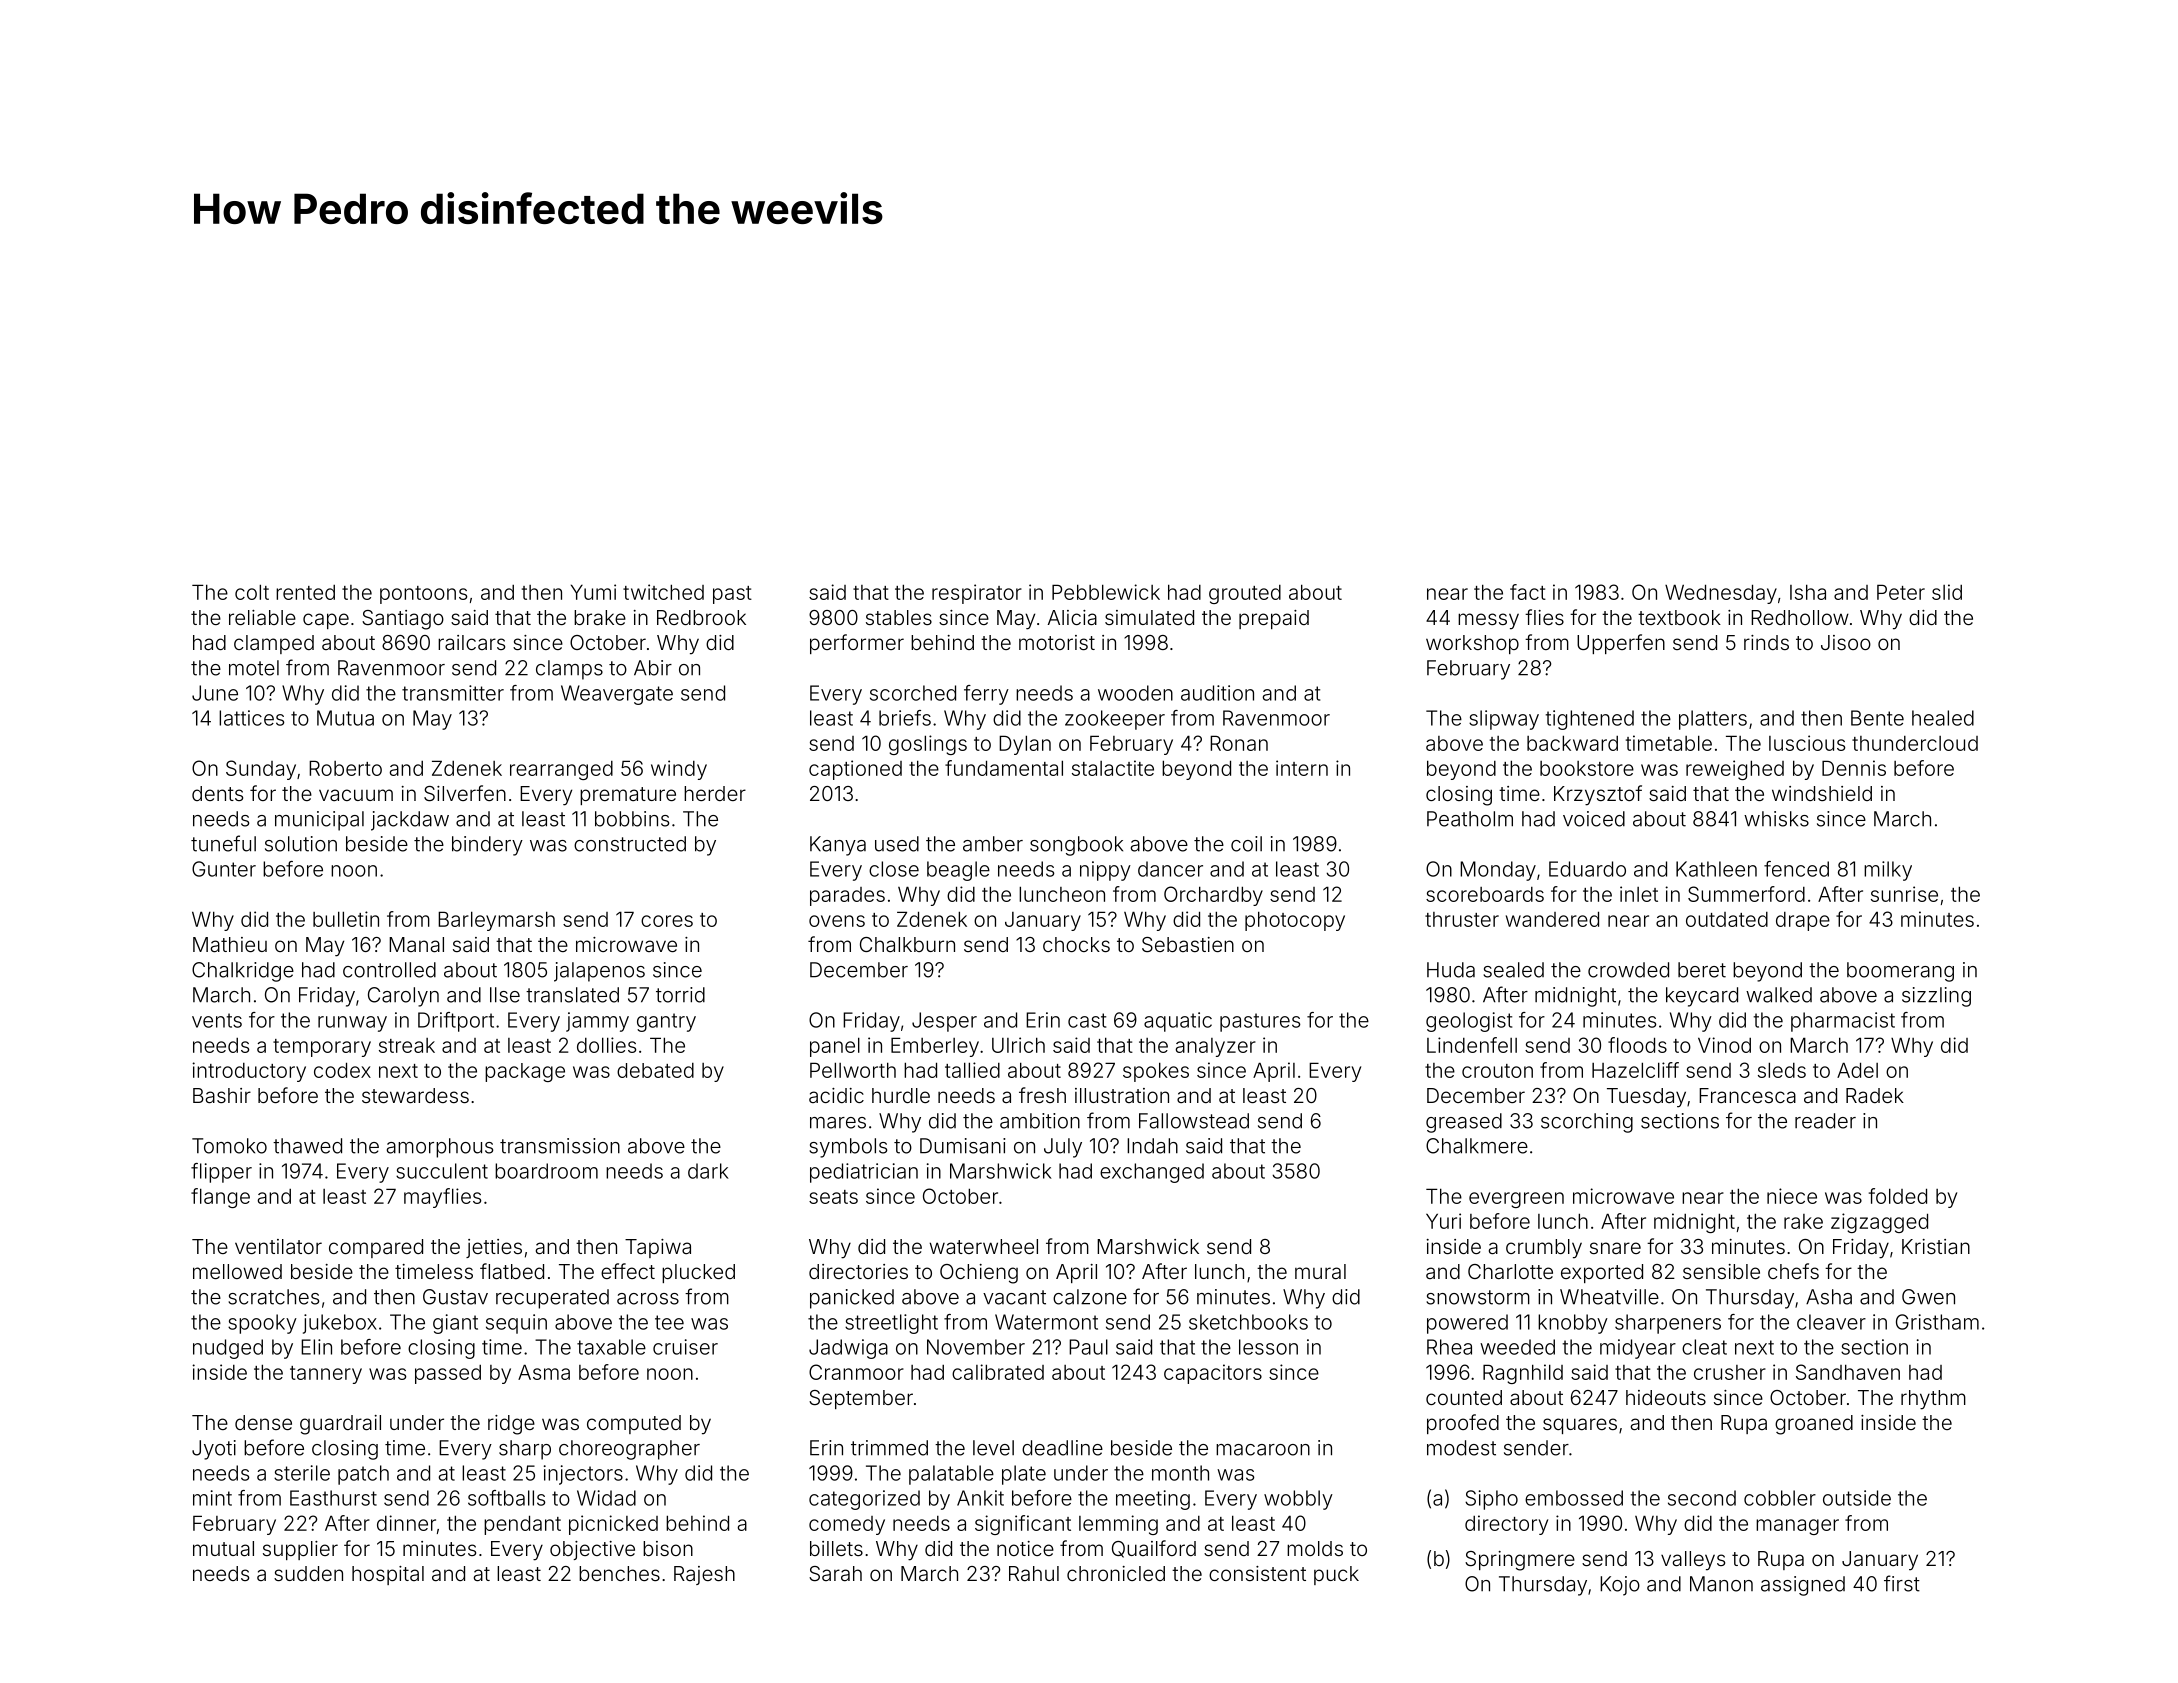 The width and height of the screenshot is (2178, 1683). I want to click on hospital, so click(388, 1575).
